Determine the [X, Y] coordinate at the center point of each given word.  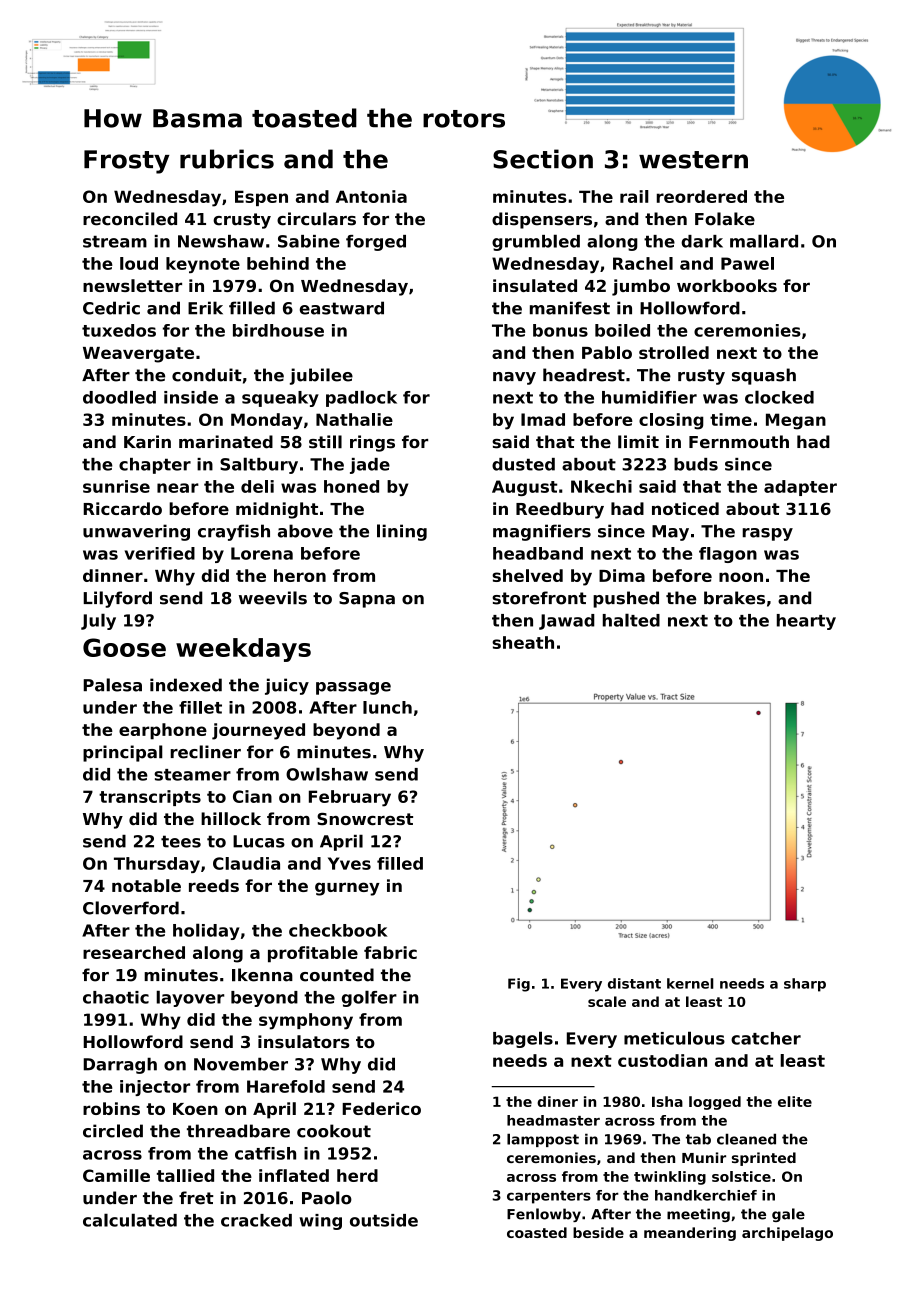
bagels [523, 1039]
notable [146, 885]
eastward [342, 308]
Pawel [747, 263]
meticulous [674, 1038]
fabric [390, 952]
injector [155, 1088]
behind [278, 263]
